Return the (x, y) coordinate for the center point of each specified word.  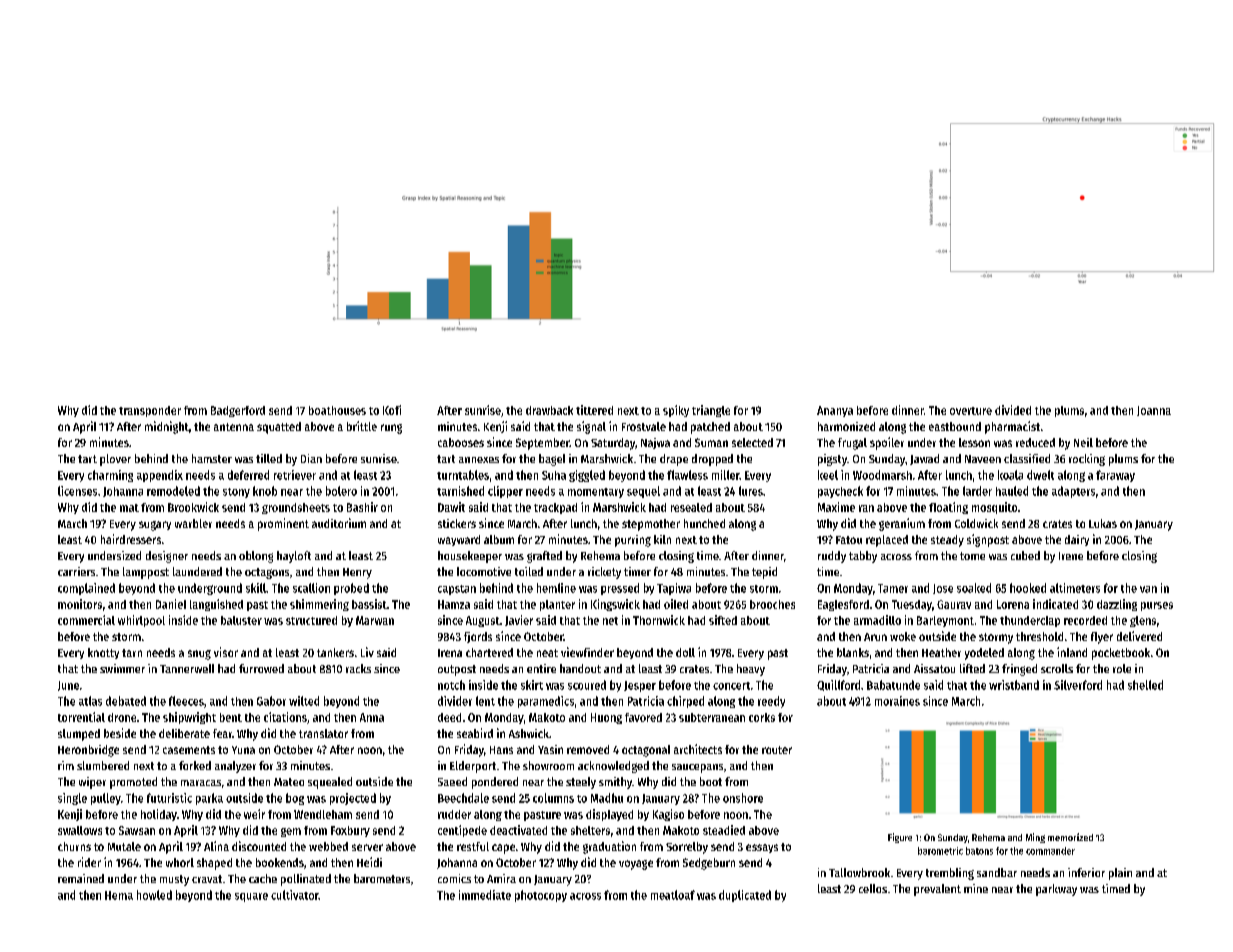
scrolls (1057, 668)
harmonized (846, 426)
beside (120, 733)
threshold (1039, 636)
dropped (712, 460)
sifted (723, 620)
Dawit (451, 507)
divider (455, 701)
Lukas (1103, 523)
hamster (212, 458)
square (251, 897)
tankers (335, 652)
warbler (193, 523)
